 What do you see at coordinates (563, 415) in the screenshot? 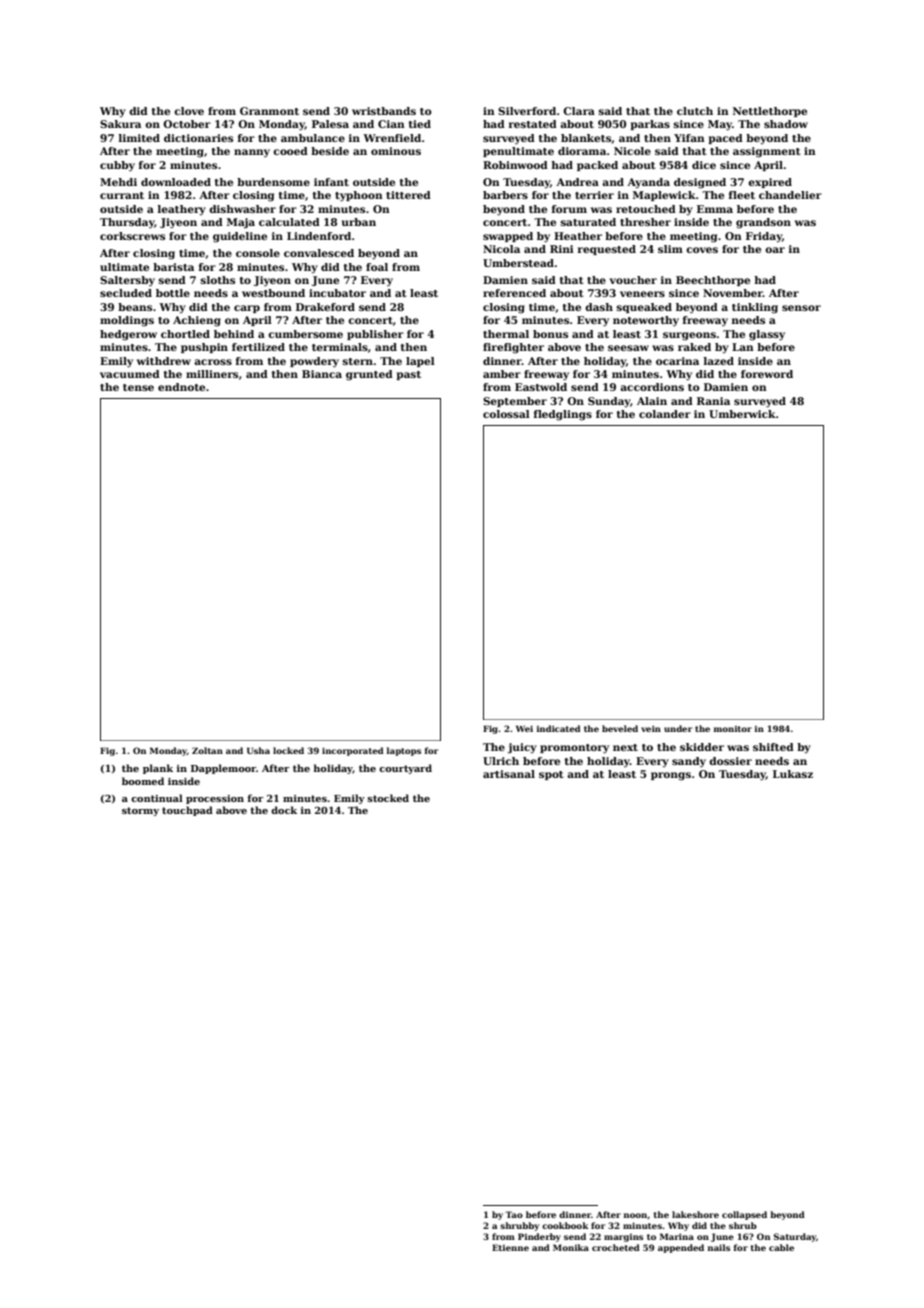
I see `fledglings` at bounding box center [563, 415].
